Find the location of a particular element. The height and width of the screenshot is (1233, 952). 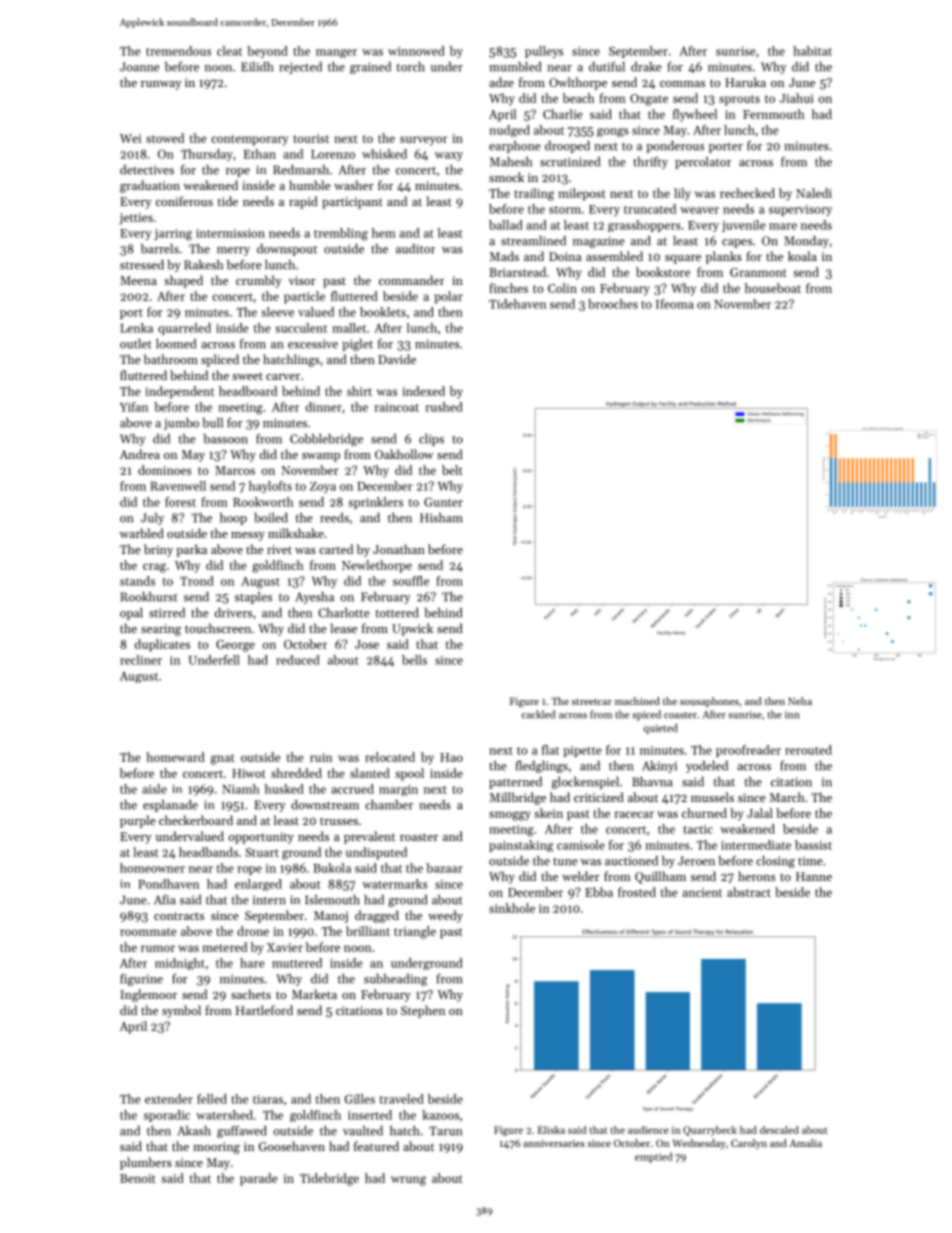

homeowner is located at coordinates (152, 868).
